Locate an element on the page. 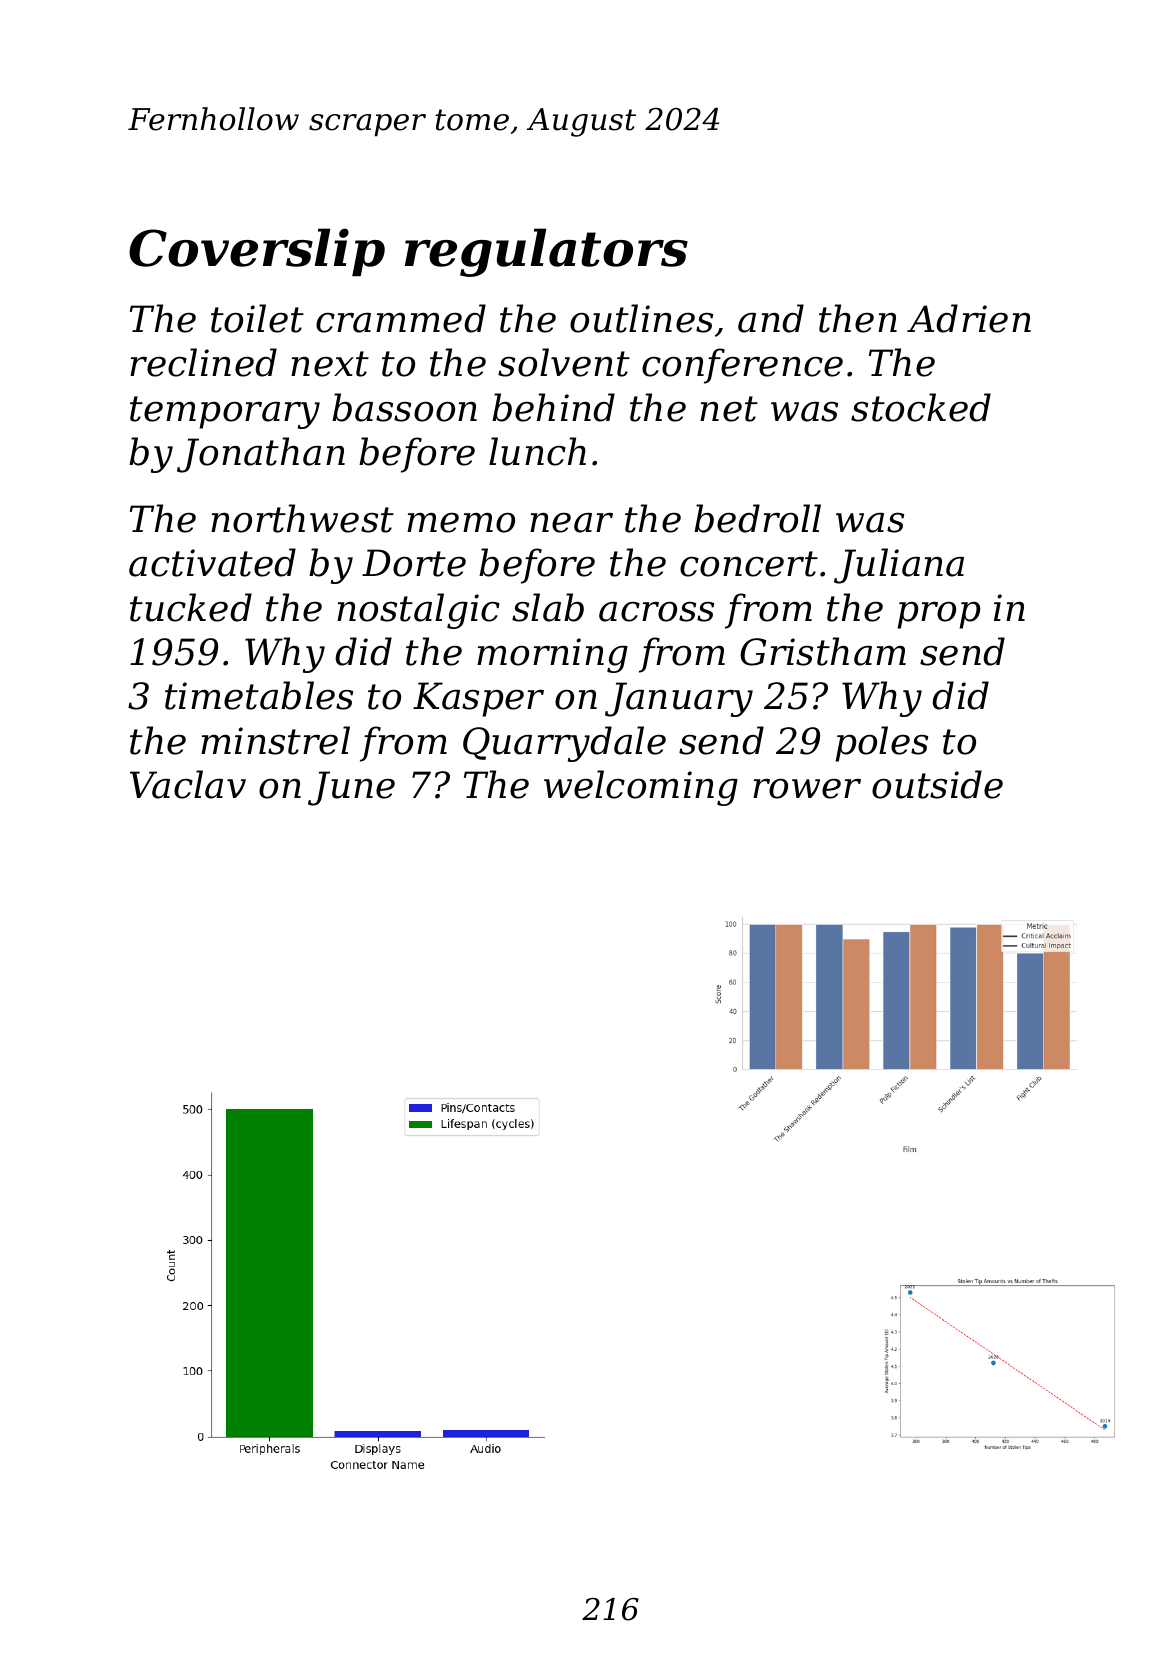  welcoming is located at coordinates (641, 788).
